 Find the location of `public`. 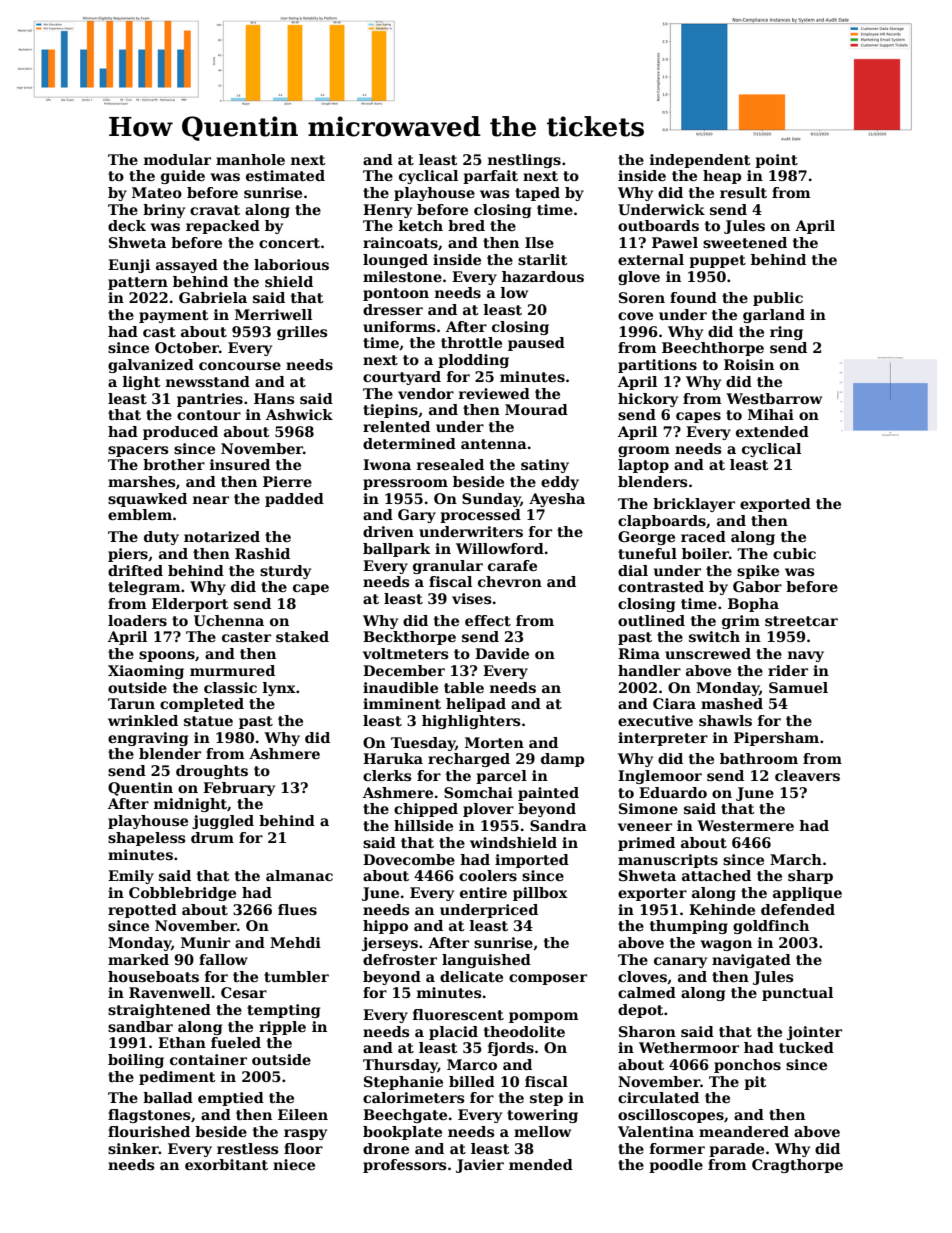

public is located at coordinates (778, 299).
